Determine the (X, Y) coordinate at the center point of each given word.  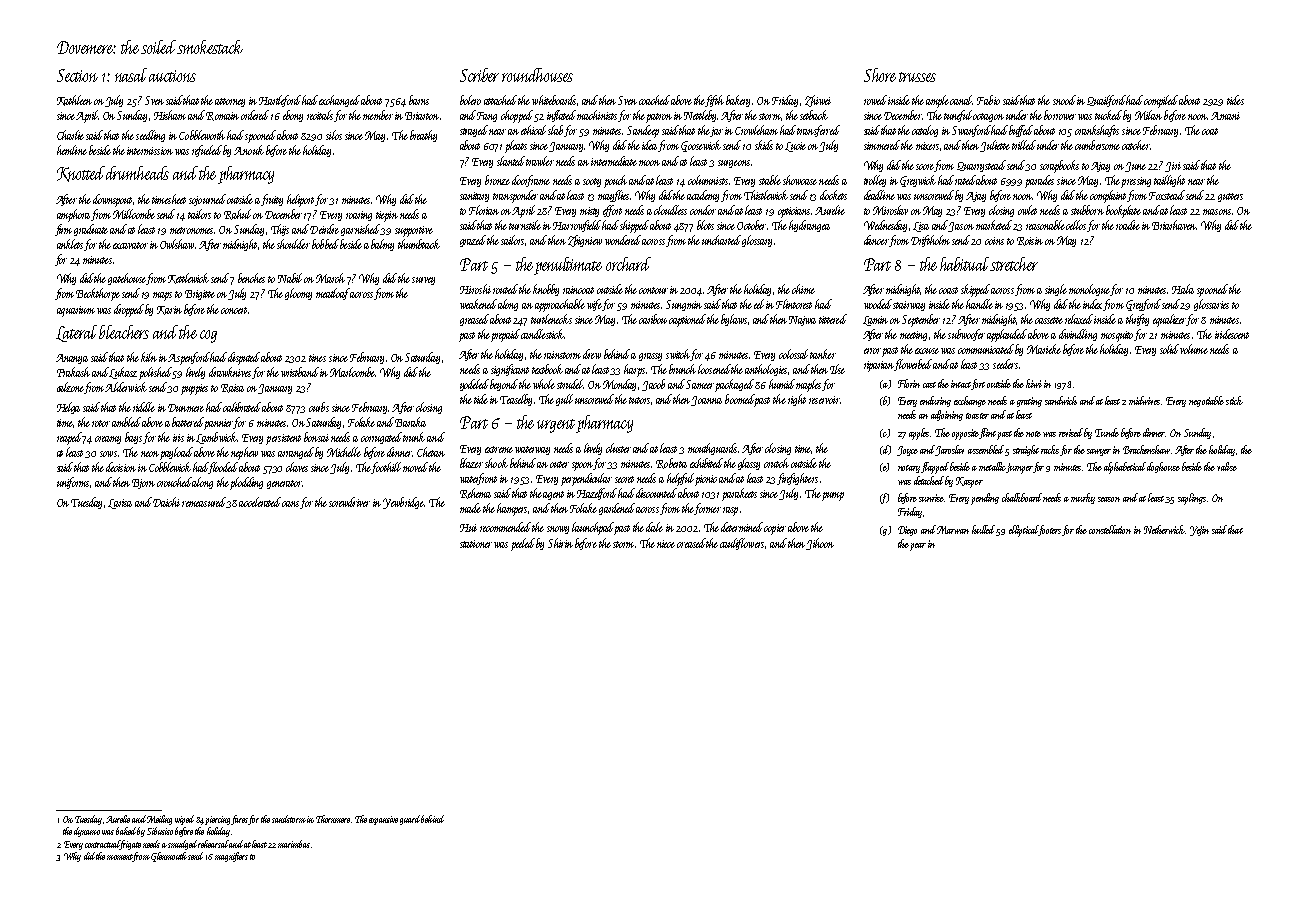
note (1033, 434)
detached (929, 480)
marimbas (294, 844)
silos (334, 135)
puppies (194, 389)
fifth (715, 101)
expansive (383, 820)
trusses (917, 77)
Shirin (560, 543)
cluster (618, 448)
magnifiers (231, 857)
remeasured (204, 502)
